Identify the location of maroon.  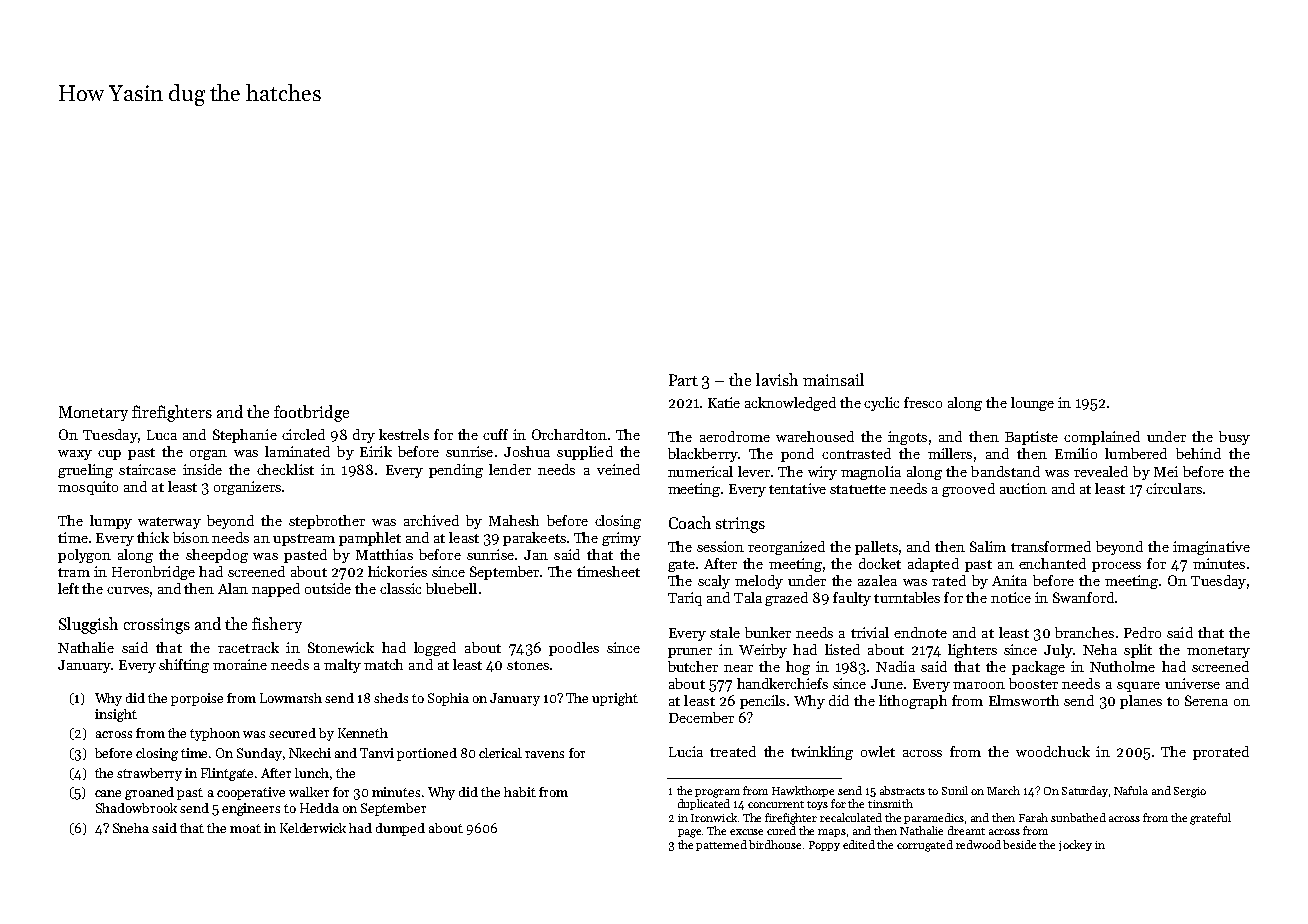
(979, 685).
